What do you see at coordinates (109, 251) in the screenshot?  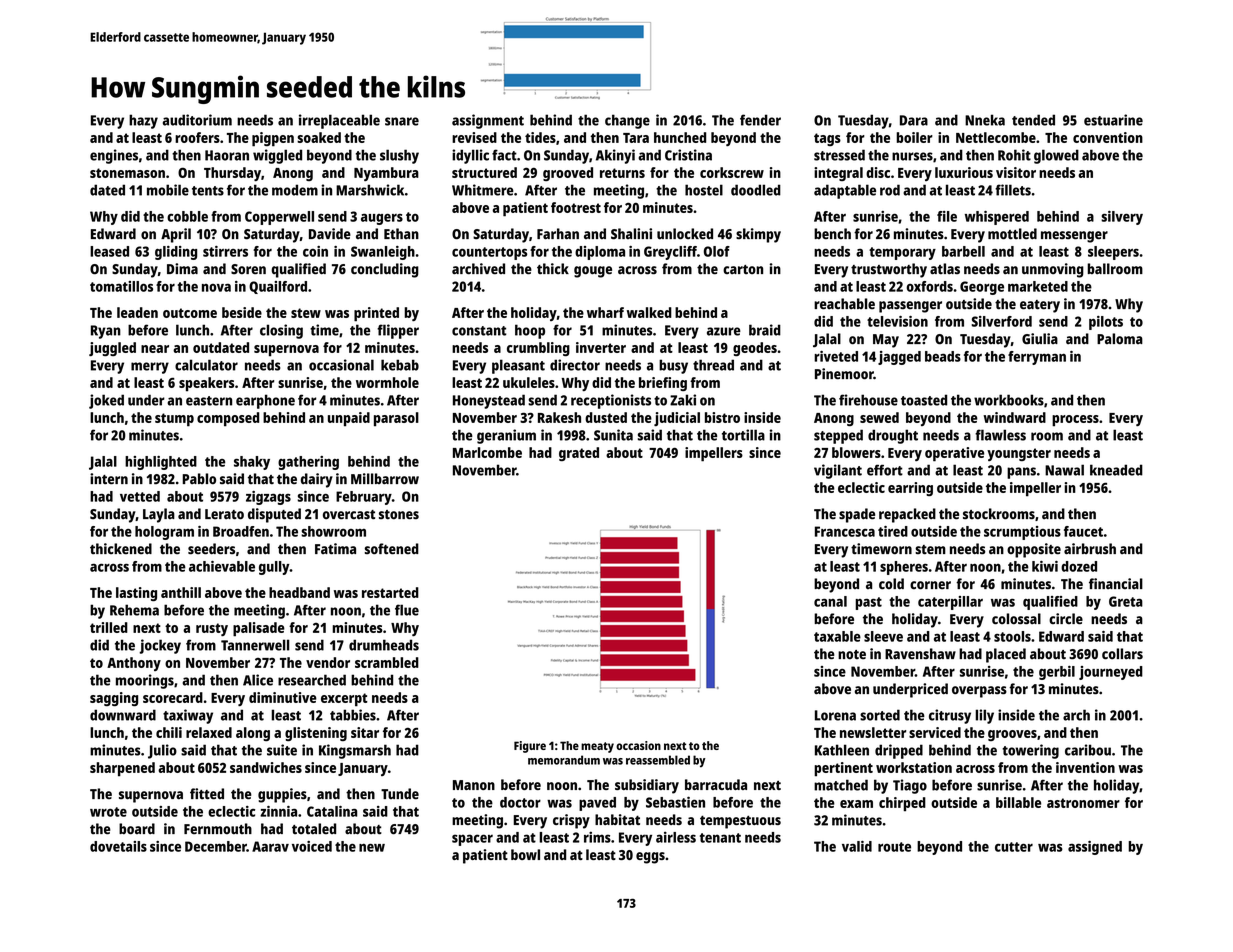 I see `leased` at bounding box center [109, 251].
